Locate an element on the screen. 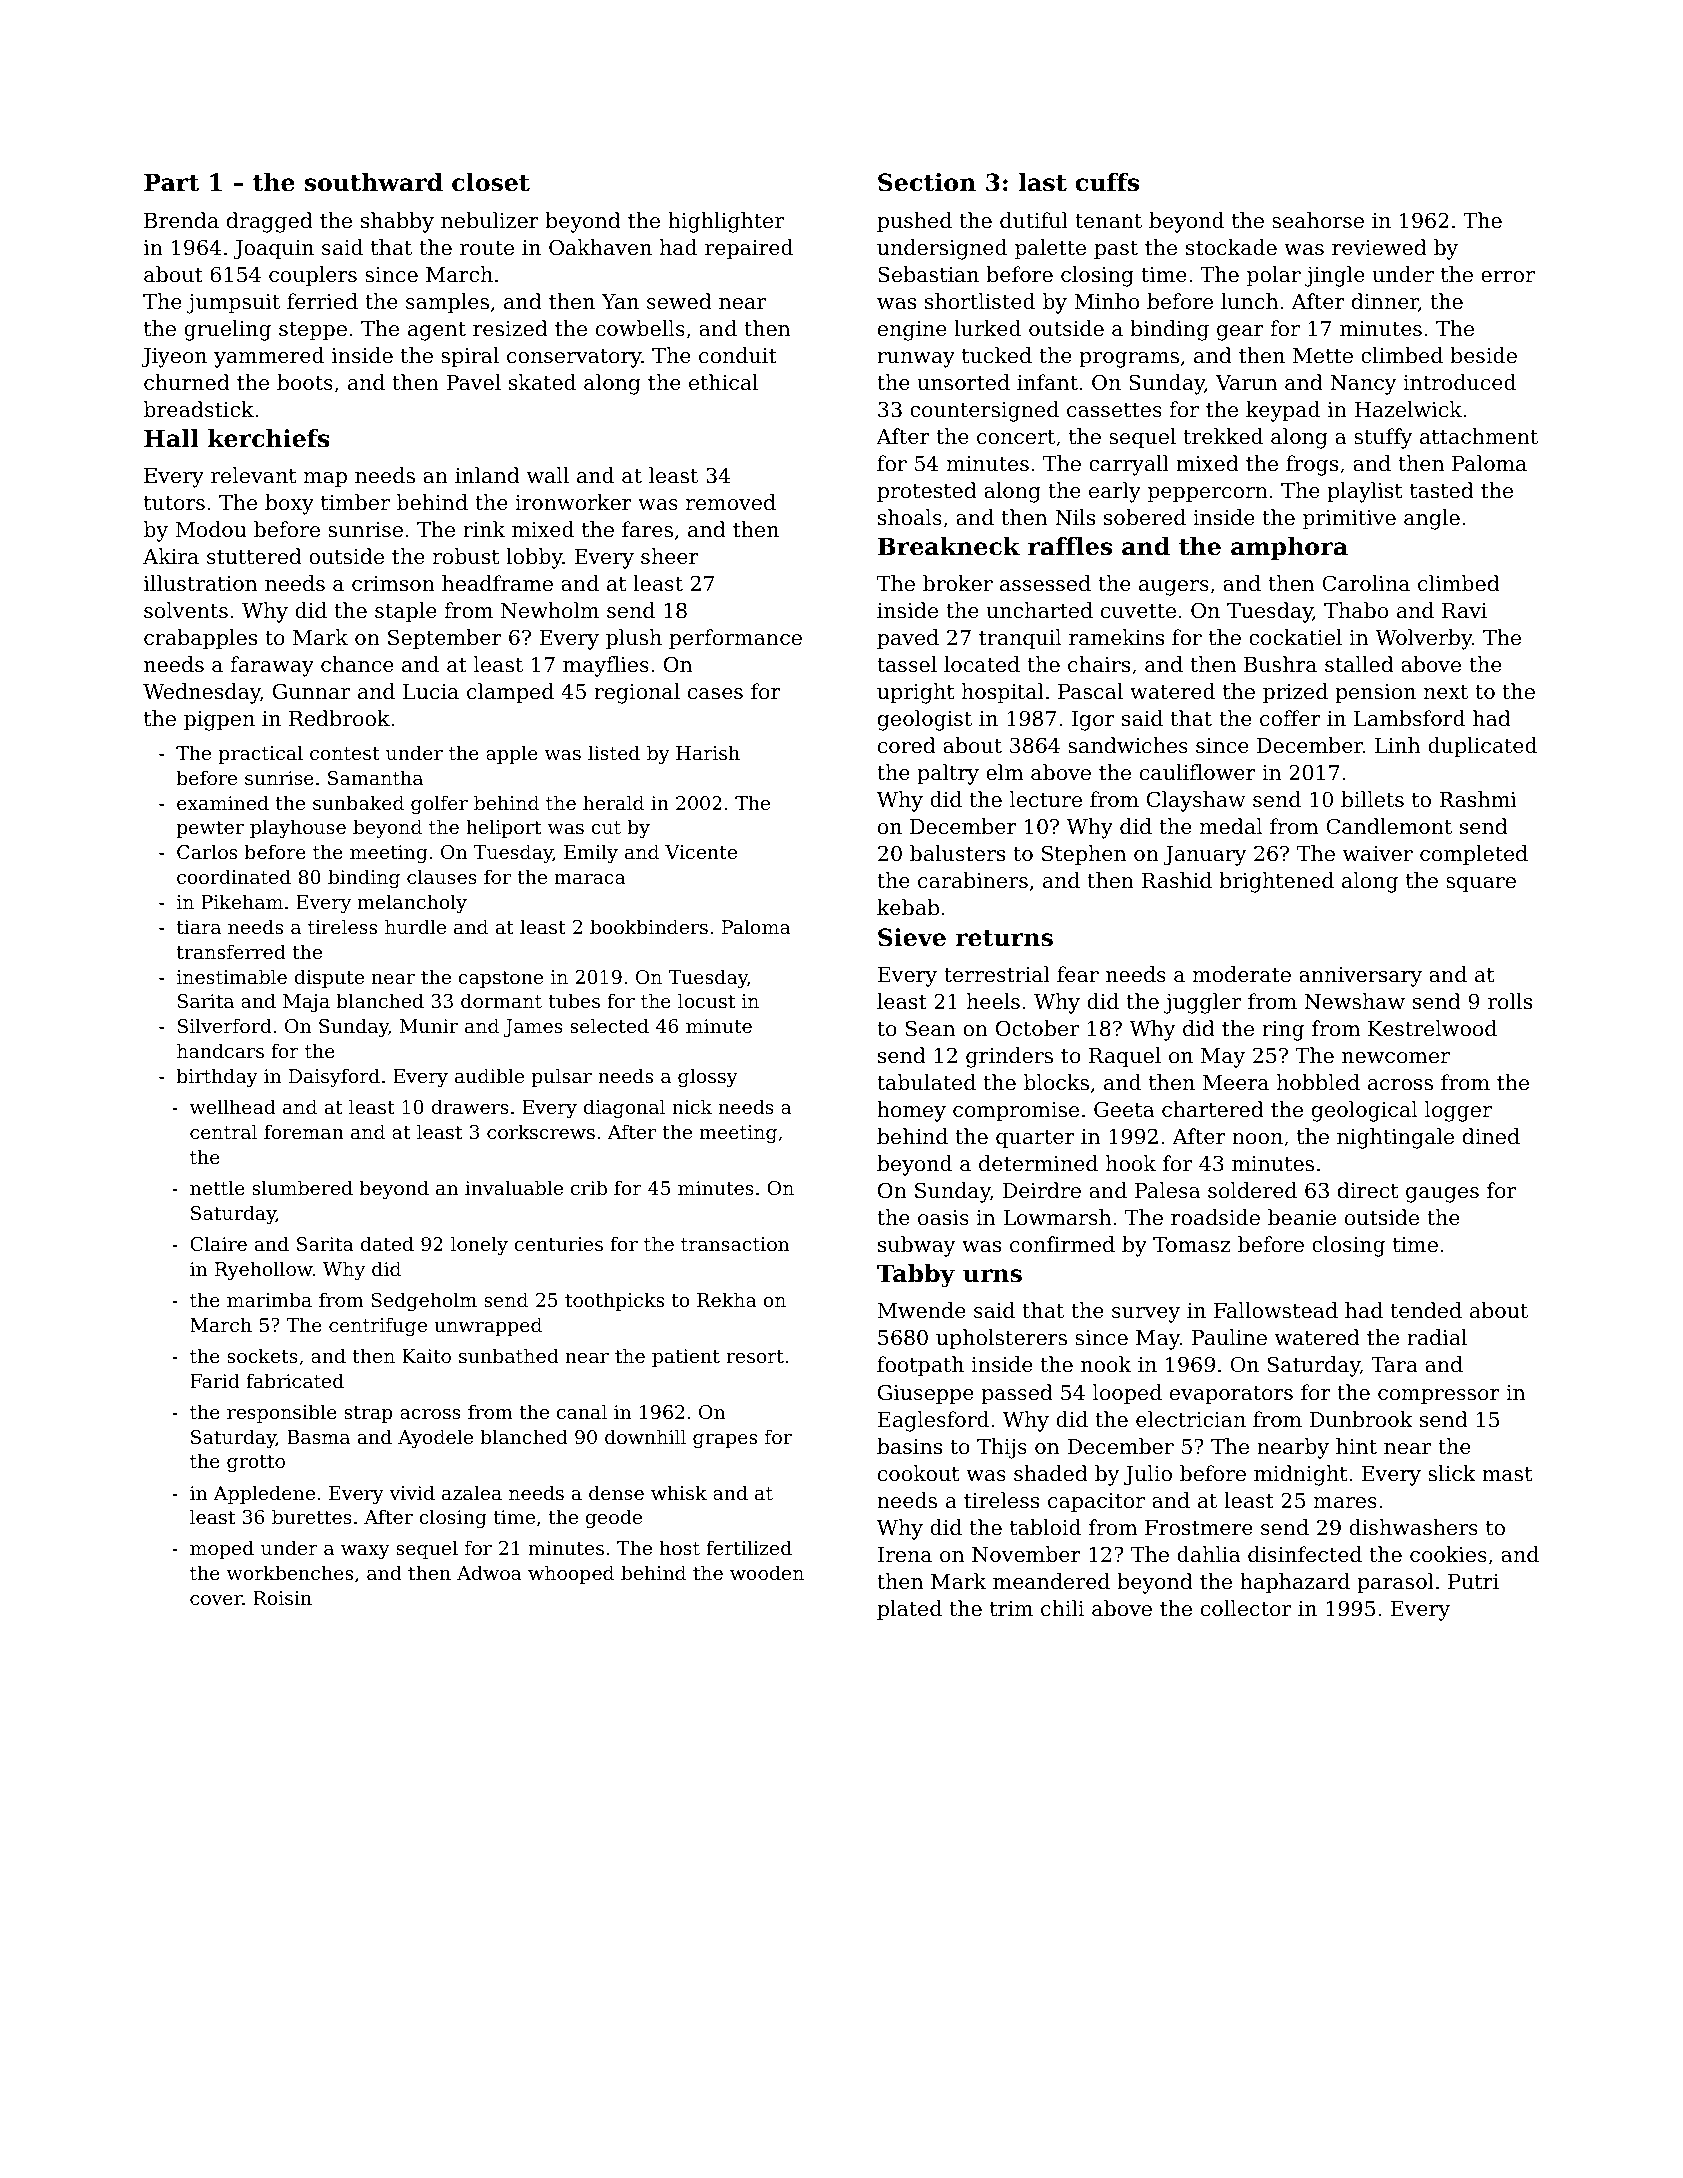 This screenshot has width=1683, height=2178. southward is located at coordinates (374, 182).
